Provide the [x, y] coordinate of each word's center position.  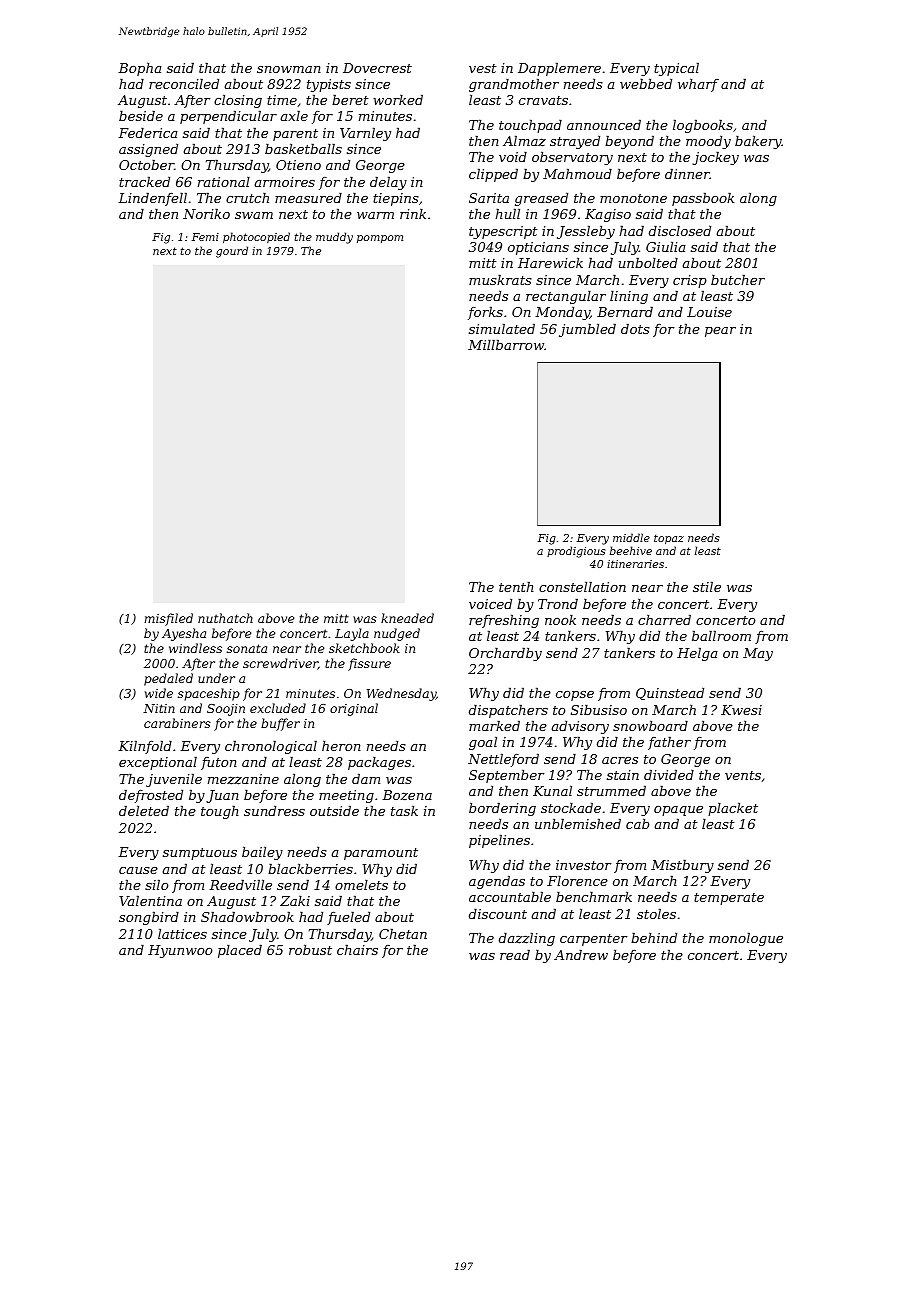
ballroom [721, 635]
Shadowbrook [247, 916]
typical [676, 69]
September [507, 776]
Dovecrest [377, 68]
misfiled [168, 619]
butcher [738, 279]
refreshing [504, 621]
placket [733, 809]
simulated [502, 328]
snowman [289, 69]
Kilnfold [145, 747]
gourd [232, 252]
